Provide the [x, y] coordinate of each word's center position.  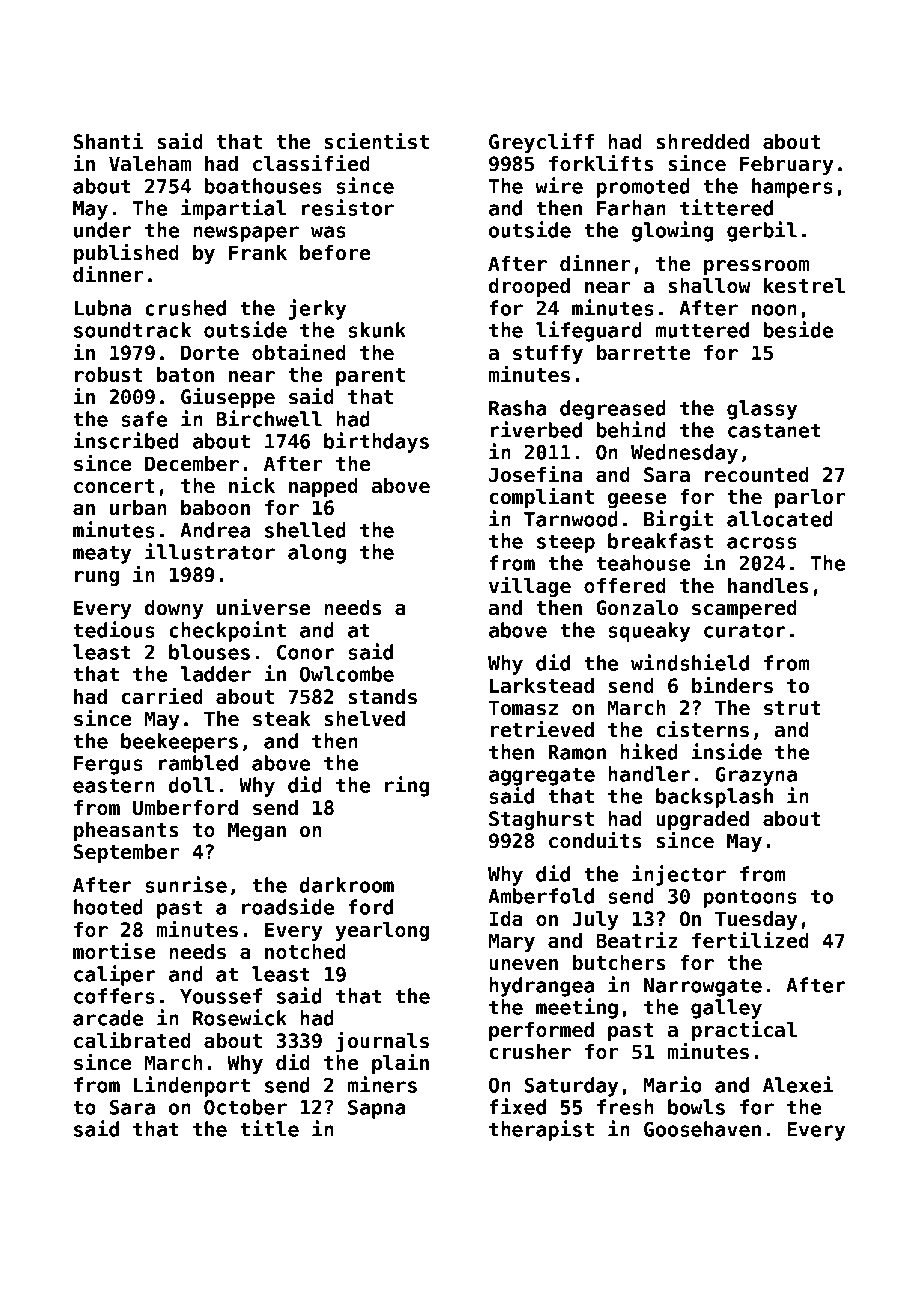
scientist [376, 141]
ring [407, 786]
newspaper [246, 234]
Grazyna [756, 776]
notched [305, 952]
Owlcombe [347, 674]
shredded [702, 142]
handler [649, 774]
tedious [114, 629]
